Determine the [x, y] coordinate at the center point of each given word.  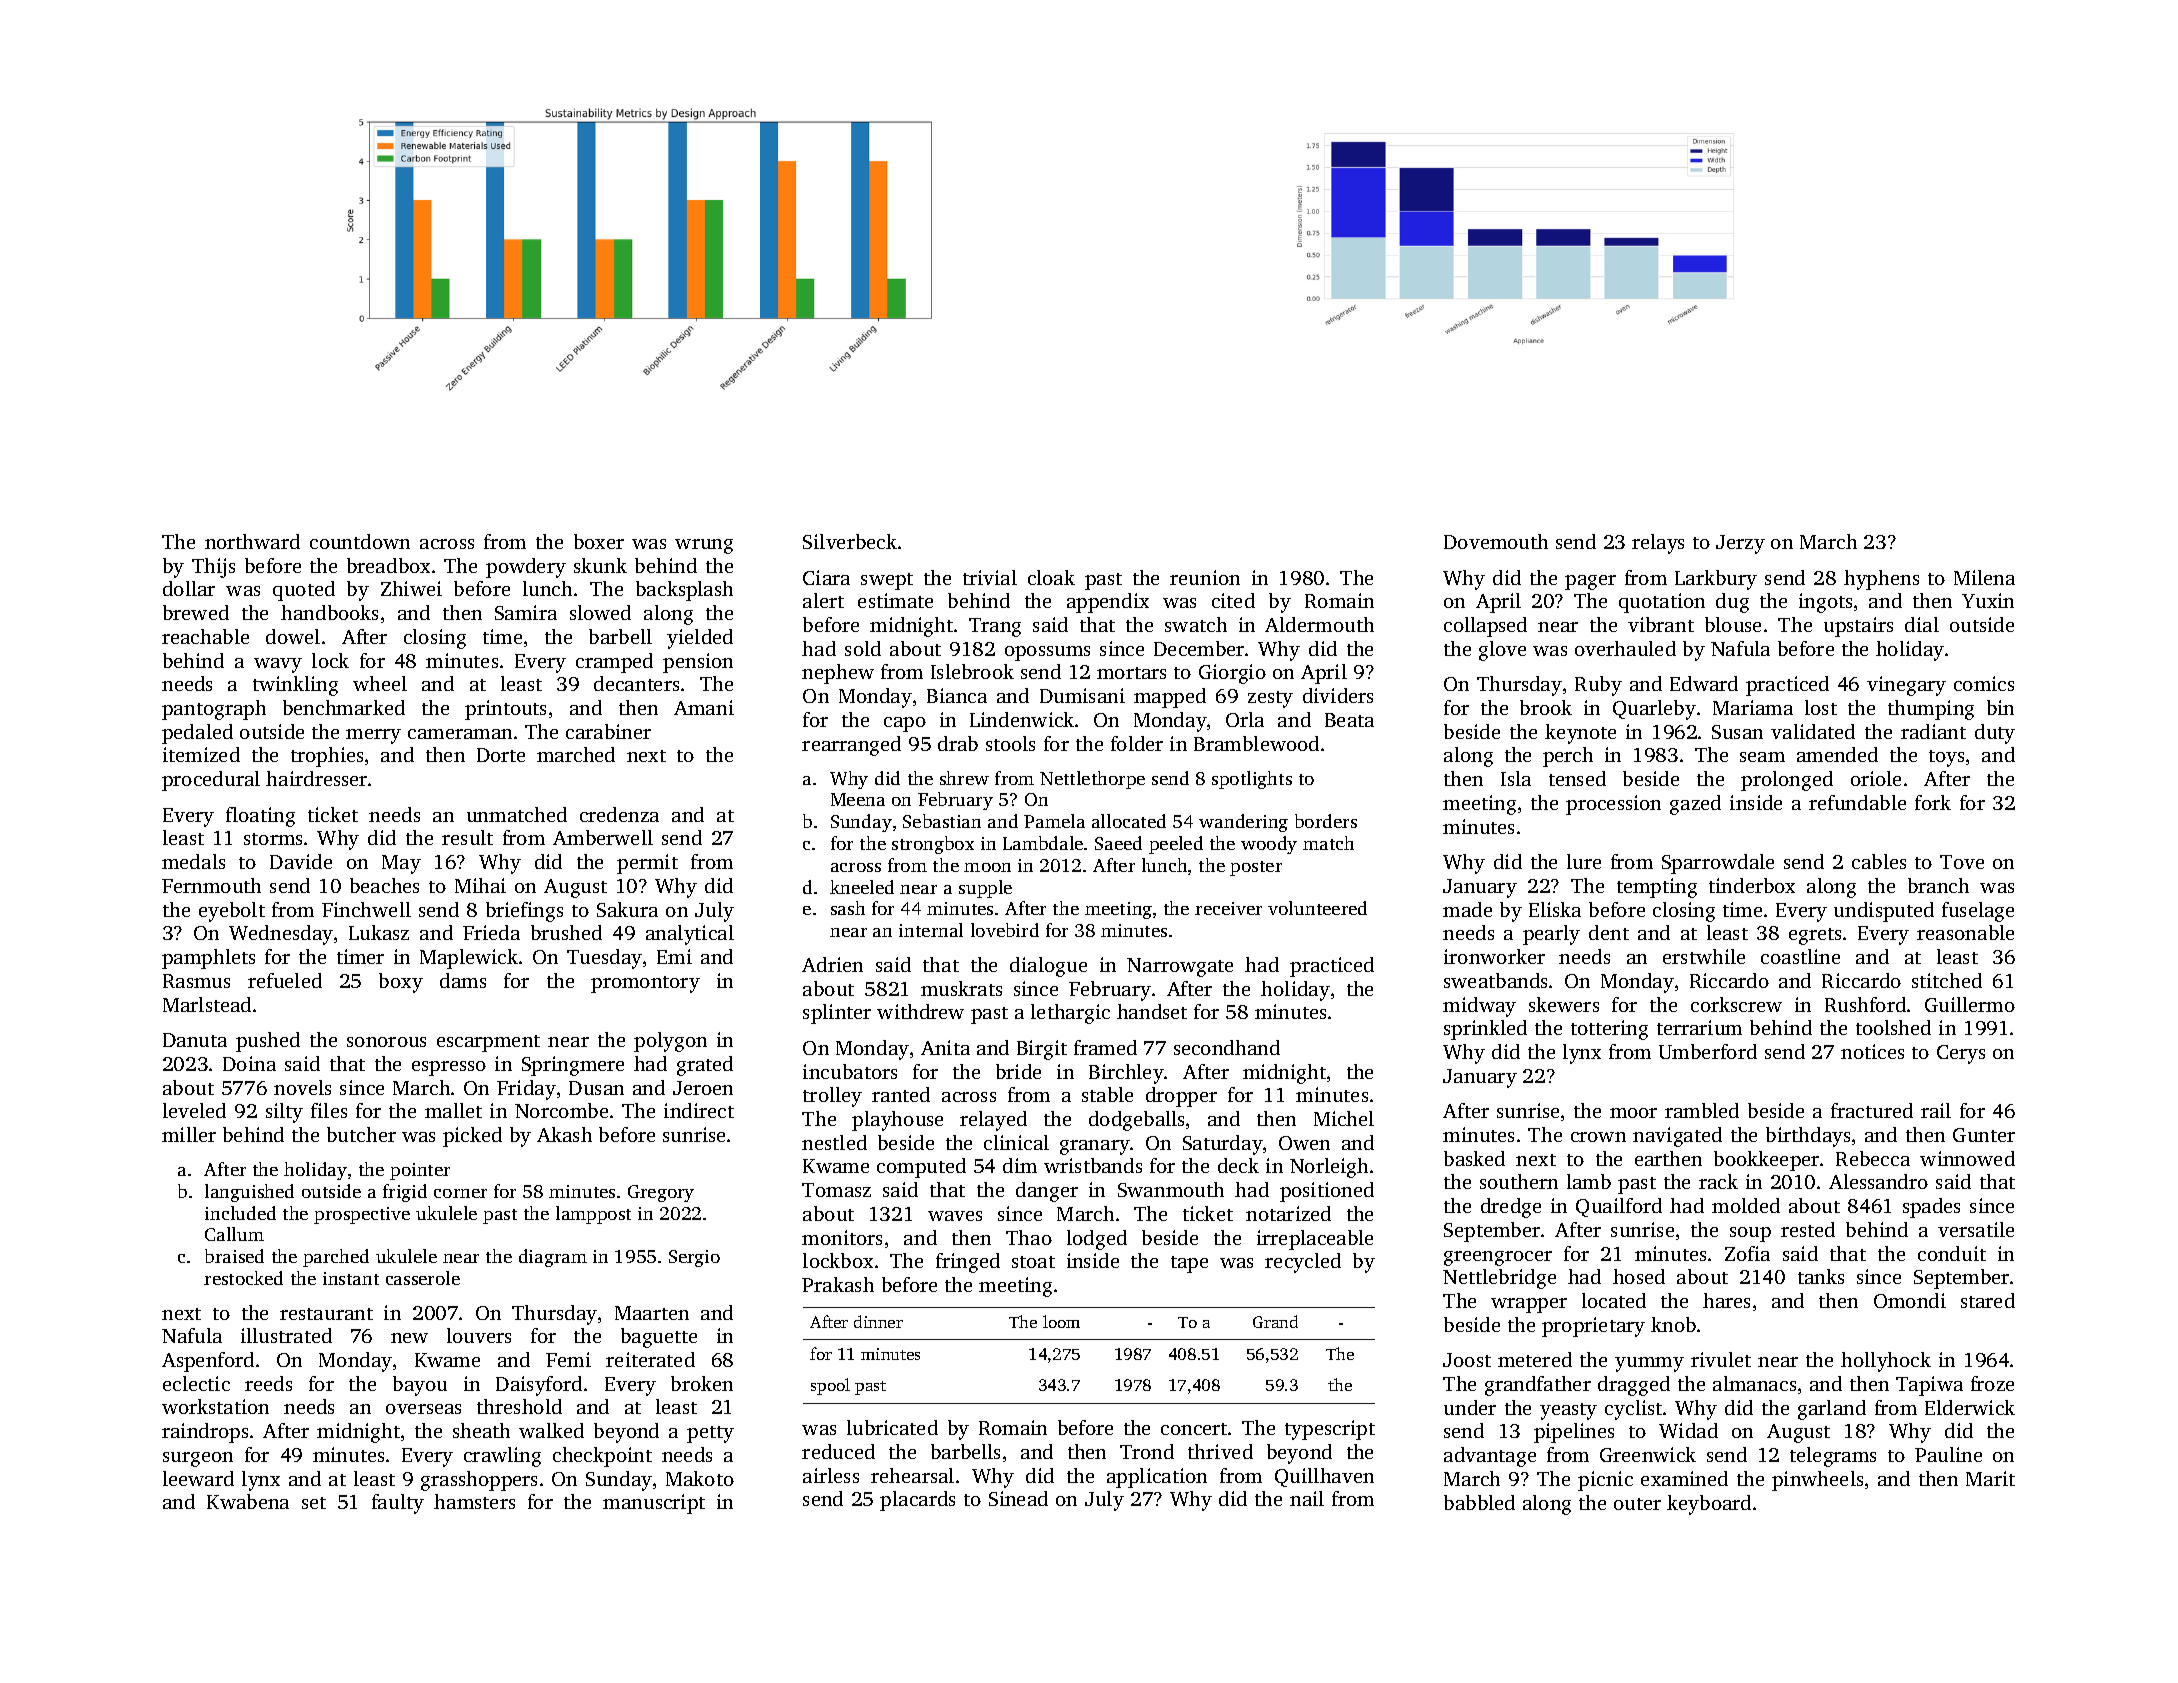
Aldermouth [1319, 624]
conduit [1952, 1253]
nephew [838, 674]
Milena [1984, 577]
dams [463, 980]
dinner [878, 1321]
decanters [636, 683]
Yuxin [1988, 600]
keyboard [1709, 1505]
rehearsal [912, 1475]
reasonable [1965, 932]
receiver [1228, 908]
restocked [243, 1278]
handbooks [329, 612]
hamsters [474, 1501]
